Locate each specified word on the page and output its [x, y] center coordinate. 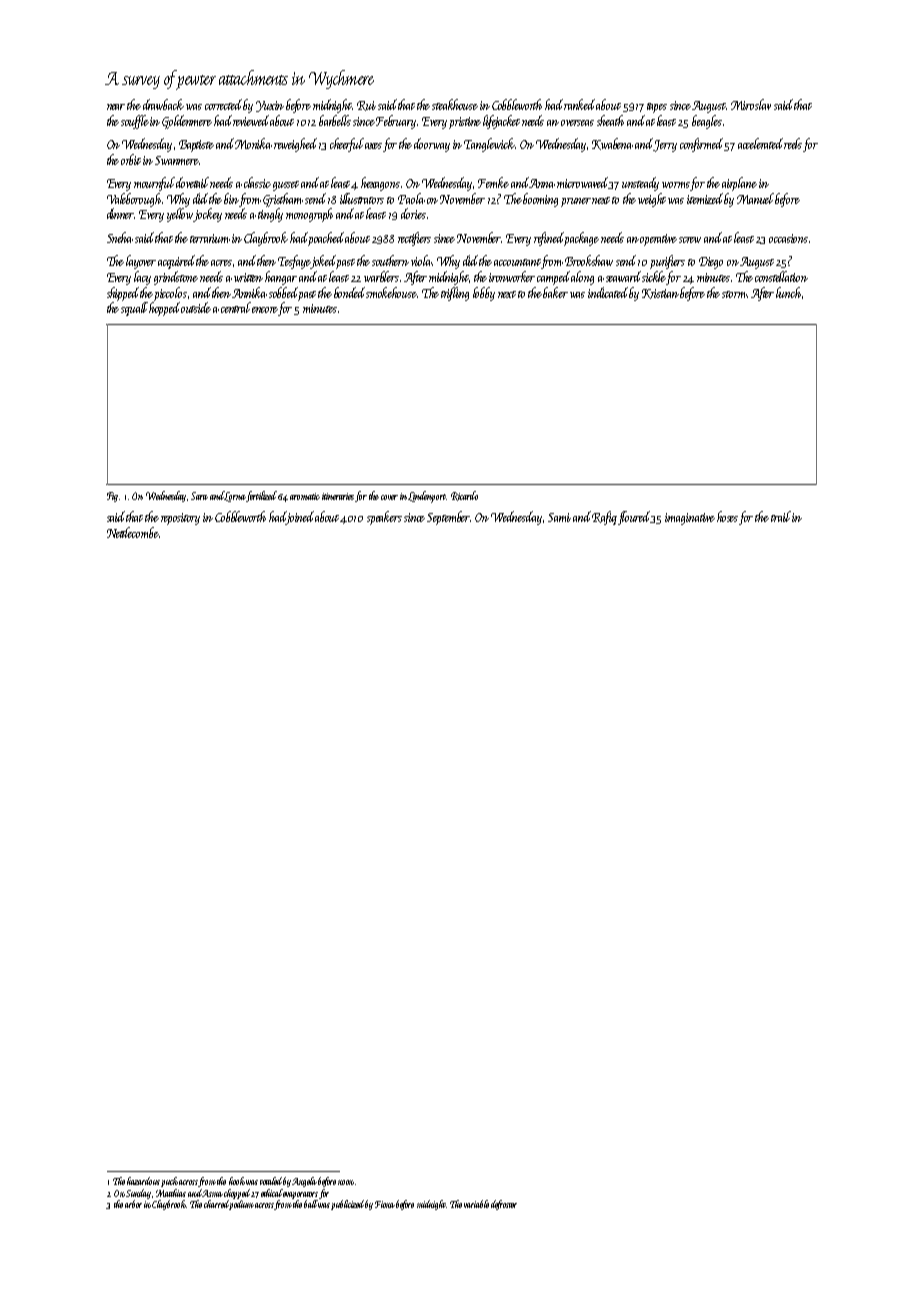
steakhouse [455, 104]
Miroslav [751, 104]
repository [180, 519]
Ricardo [464, 496]
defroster [504, 1205]
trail [781, 516]
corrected [223, 104]
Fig [112, 497]
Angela [304, 1182]
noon [346, 1182]
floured [634, 518]
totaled [271, 1181]
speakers [384, 518]
